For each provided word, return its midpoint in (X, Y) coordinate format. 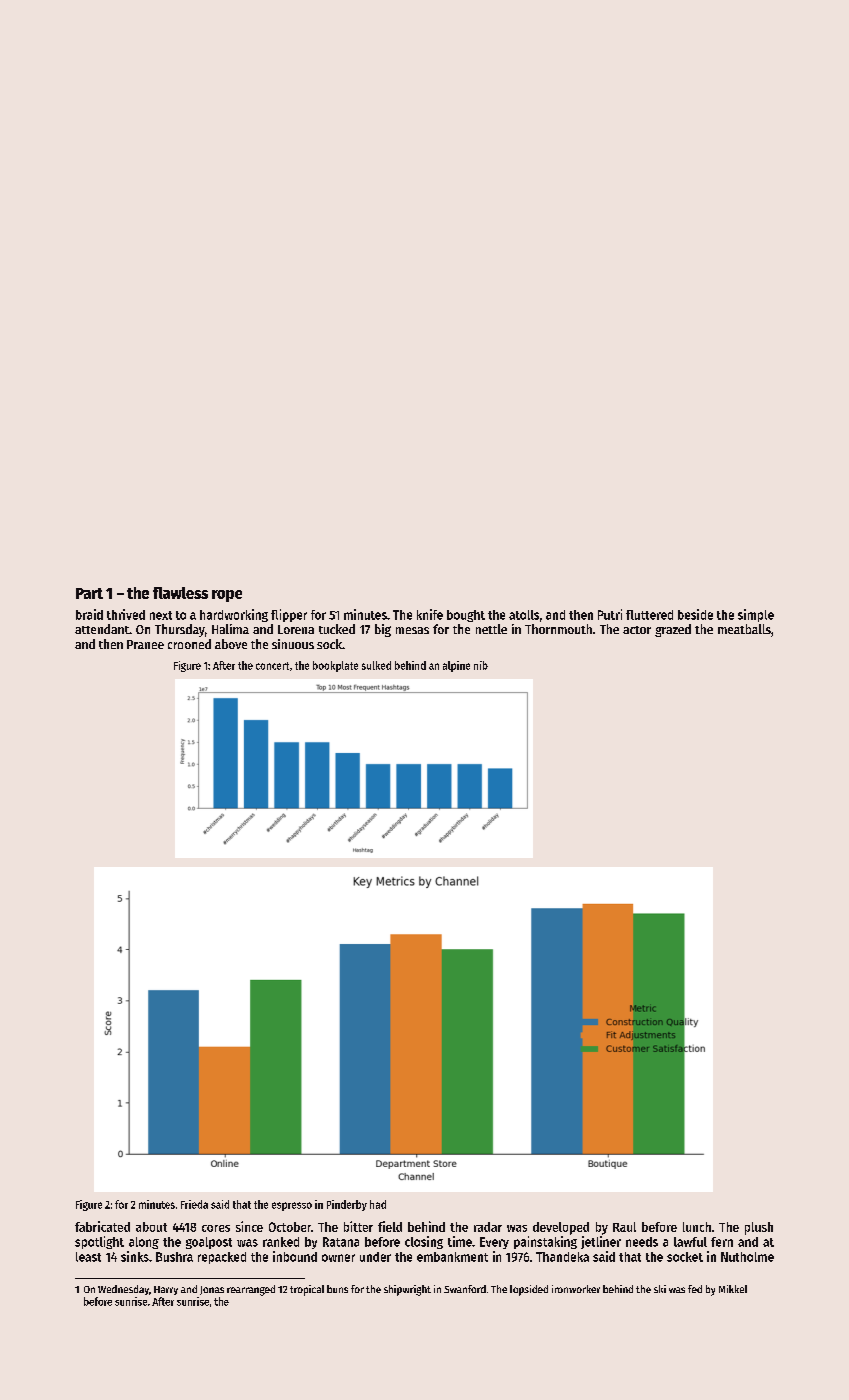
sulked (376, 665)
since (249, 1226)
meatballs (744, 629)
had (378, 1204)
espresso (292, 1206)
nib (481, 665)
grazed (673, 630)
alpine (456, 666)
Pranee (145, 644)
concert (272, 666)
